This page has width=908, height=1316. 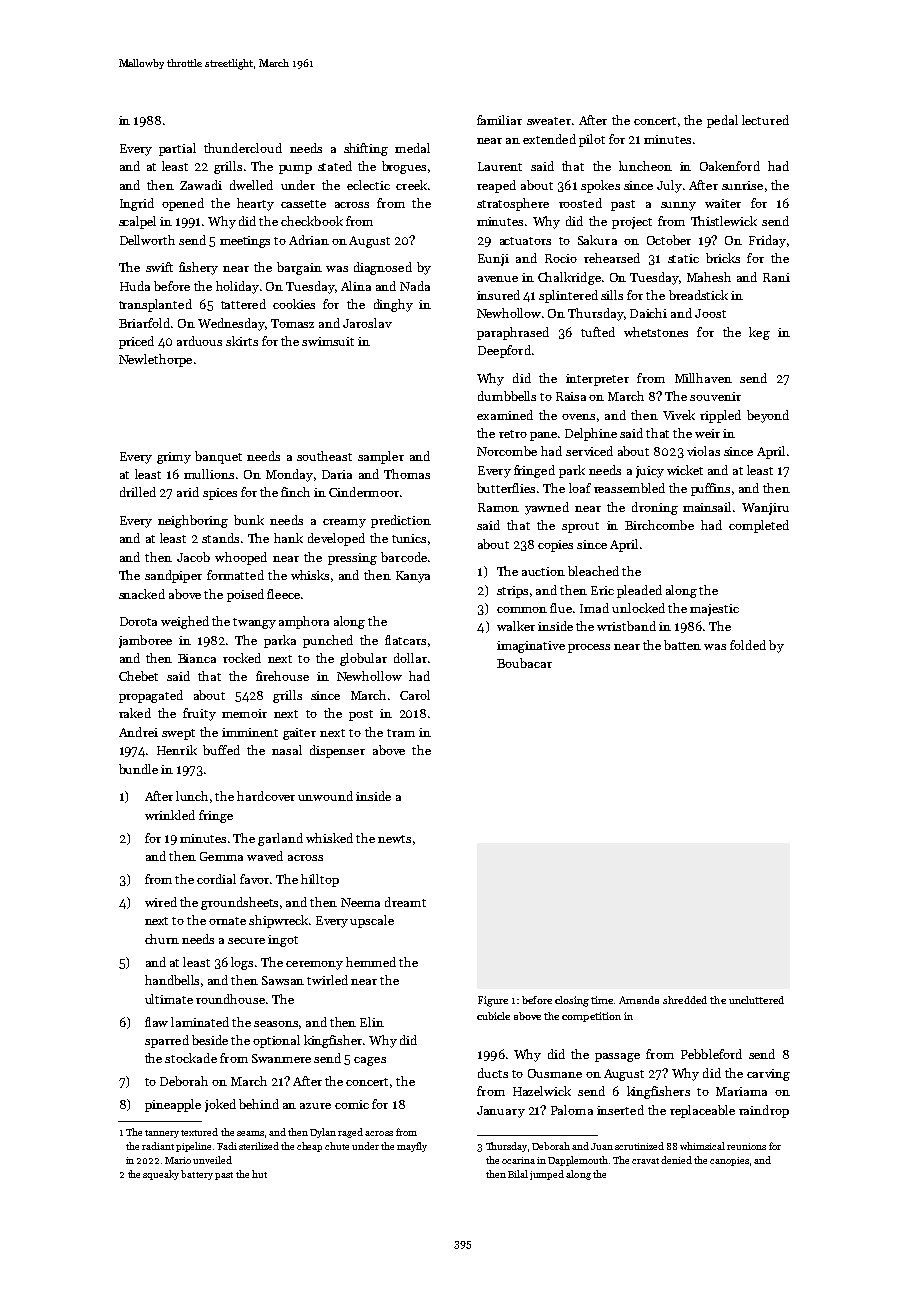 What do you see at coordinates (372, 921) in the page?
I see `upscale` at bounding box center [372, 921].
